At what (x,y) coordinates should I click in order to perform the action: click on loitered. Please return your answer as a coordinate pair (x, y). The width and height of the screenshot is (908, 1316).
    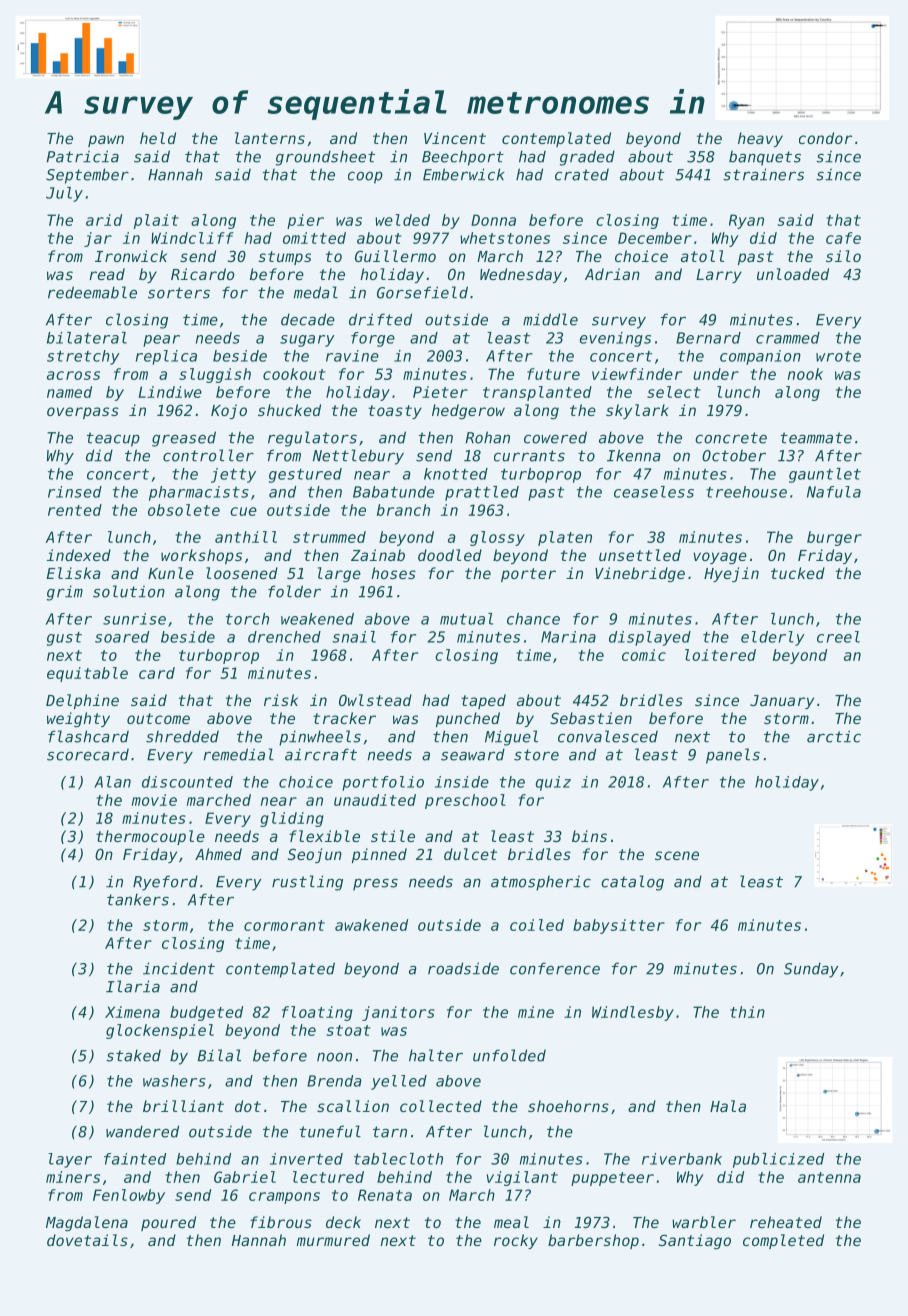
    Looking at the image, I should click on (720, 655).
